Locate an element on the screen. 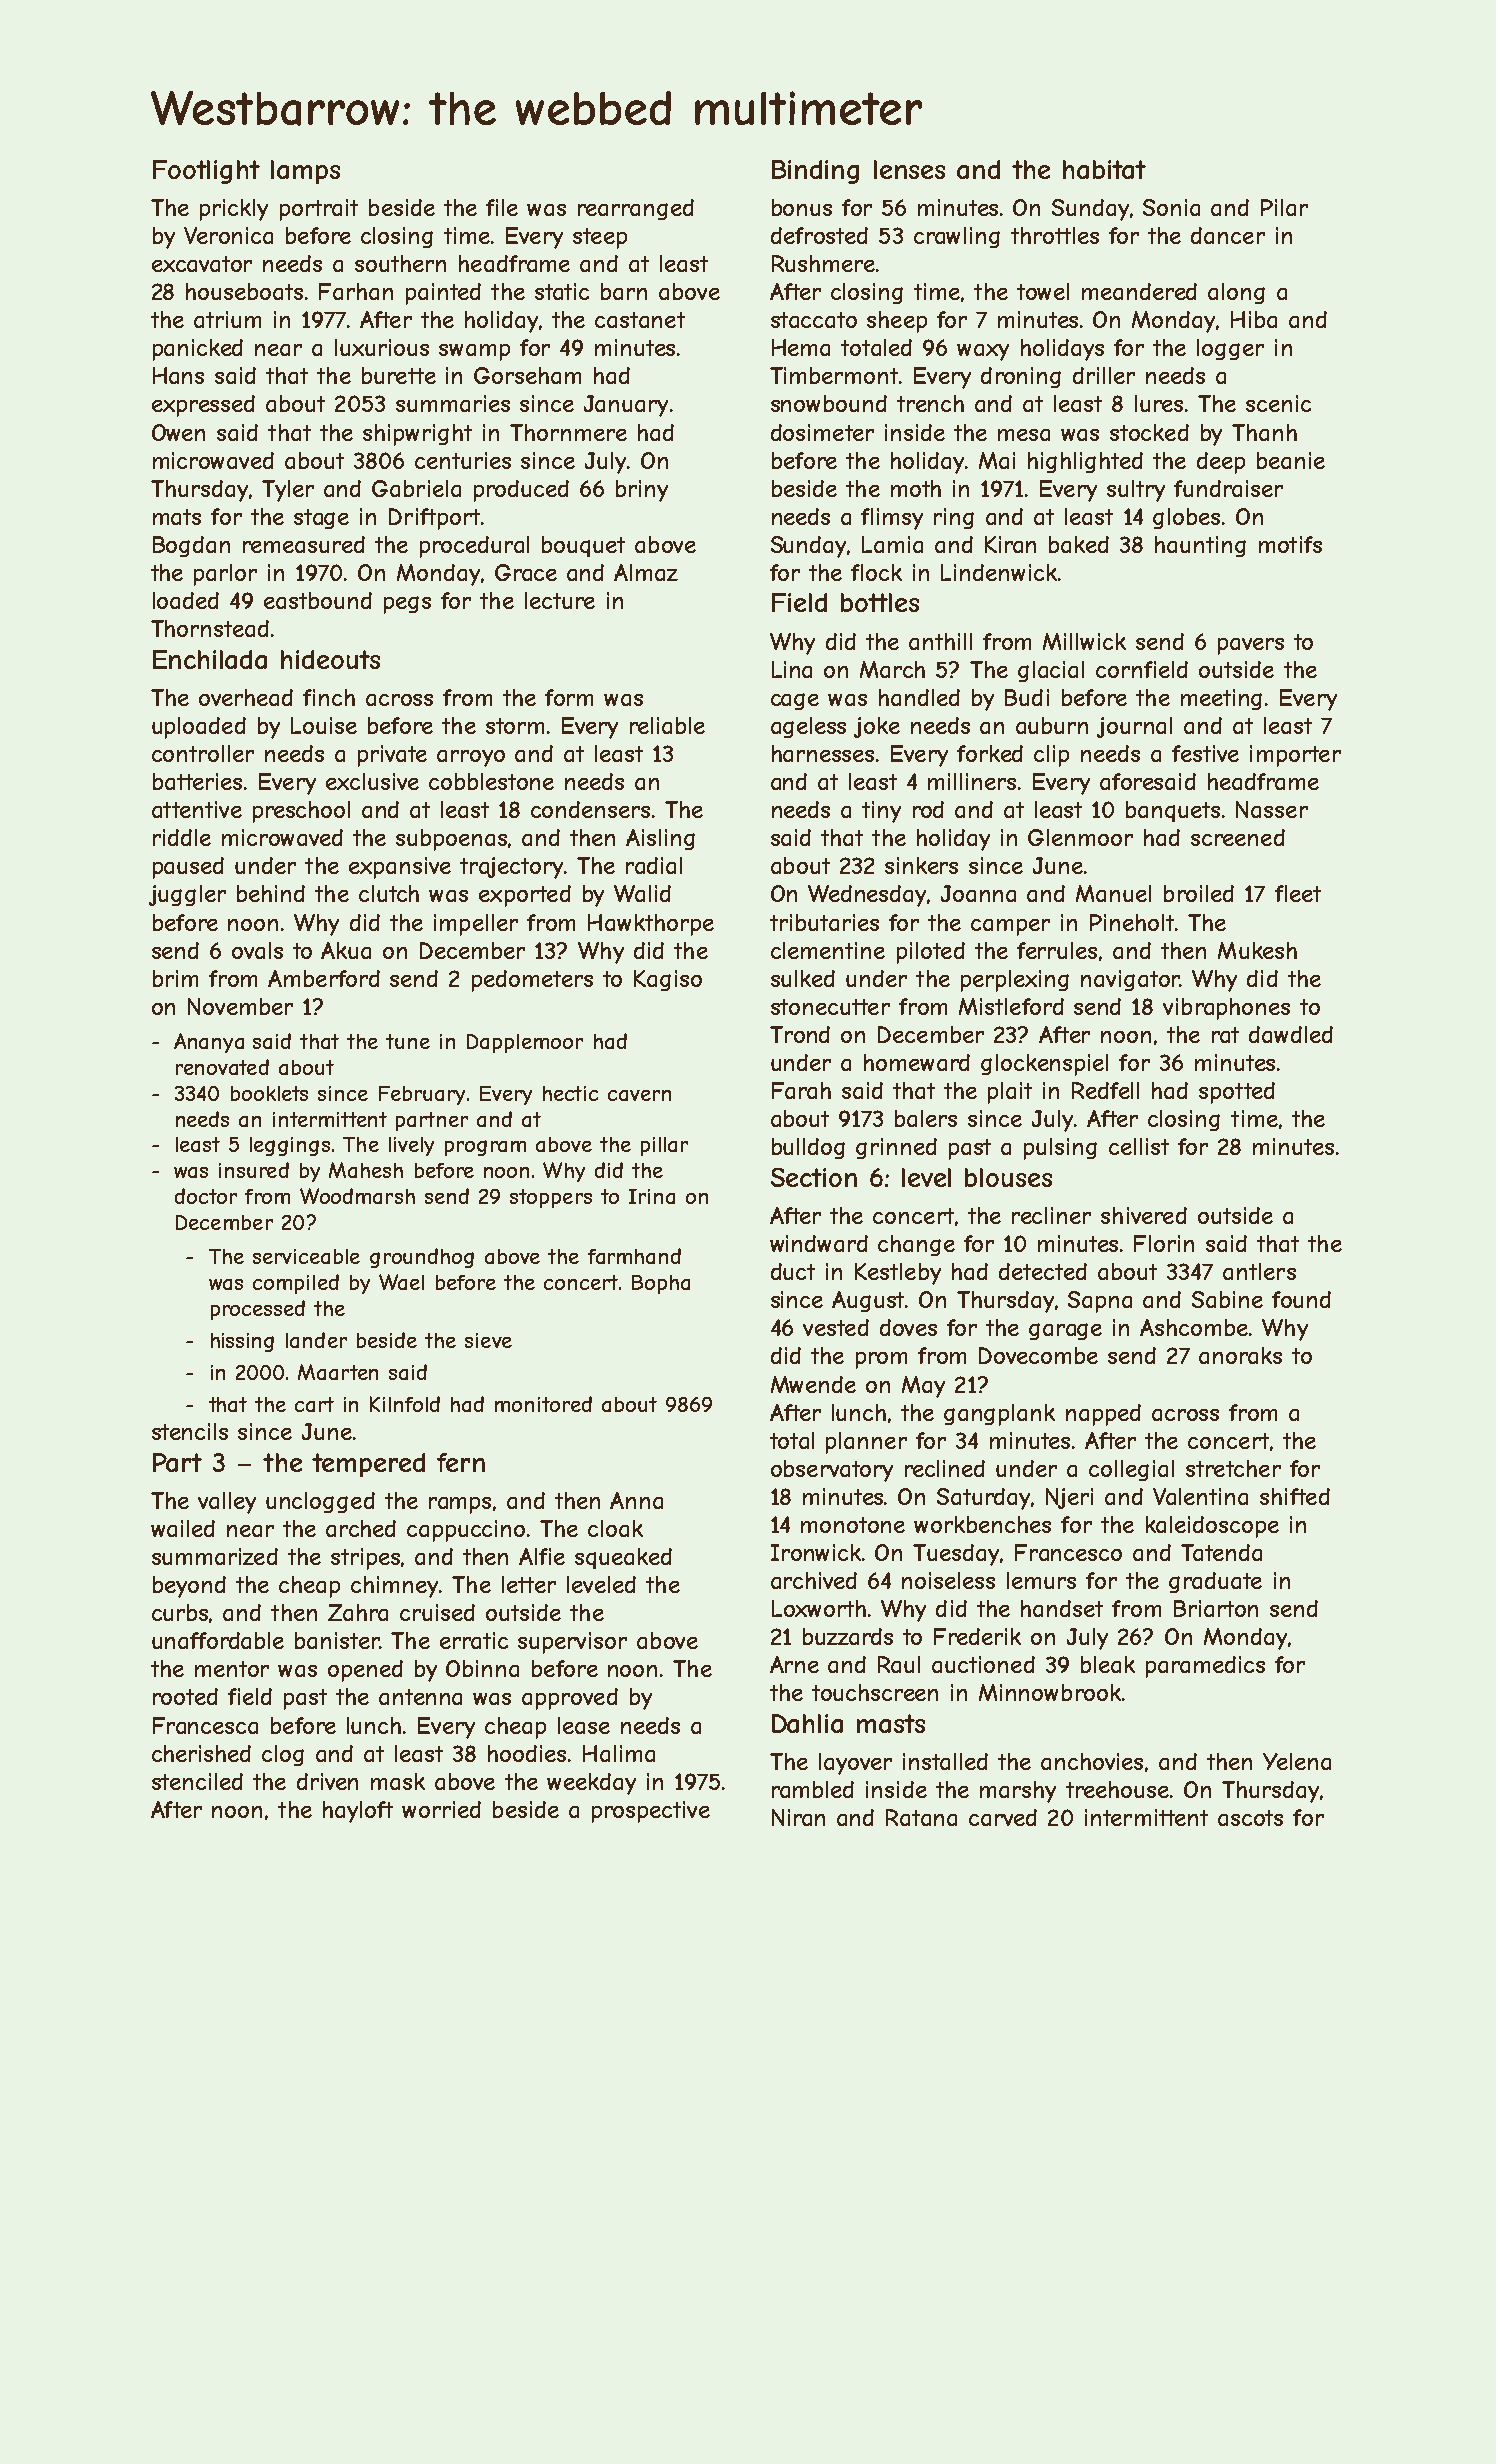 This screenshot has height=2464, width=1496. Binding is located at coordinates (815, 172).
